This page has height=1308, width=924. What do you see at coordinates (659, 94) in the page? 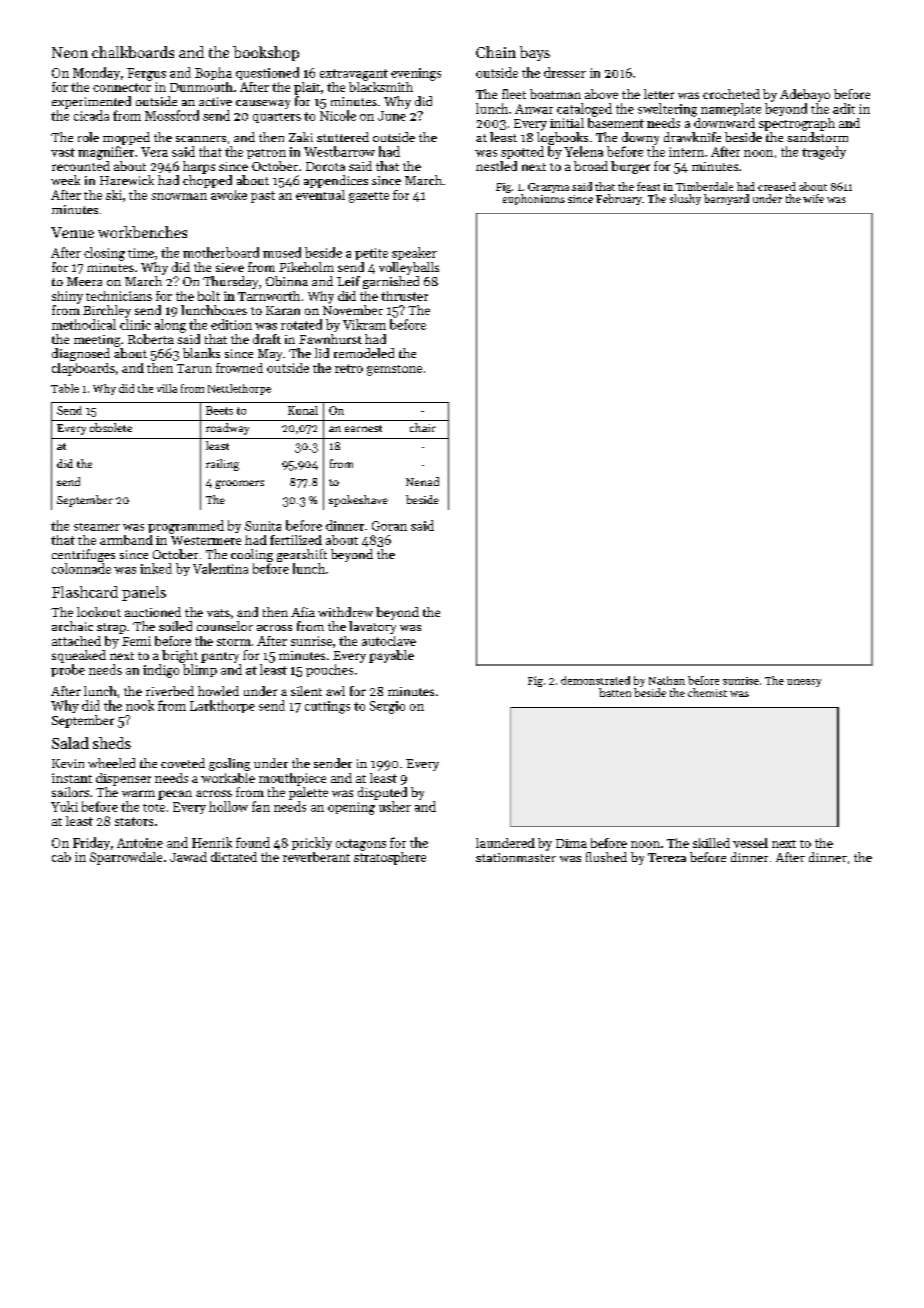
I see `letter` at bounding box center [659, 94].
